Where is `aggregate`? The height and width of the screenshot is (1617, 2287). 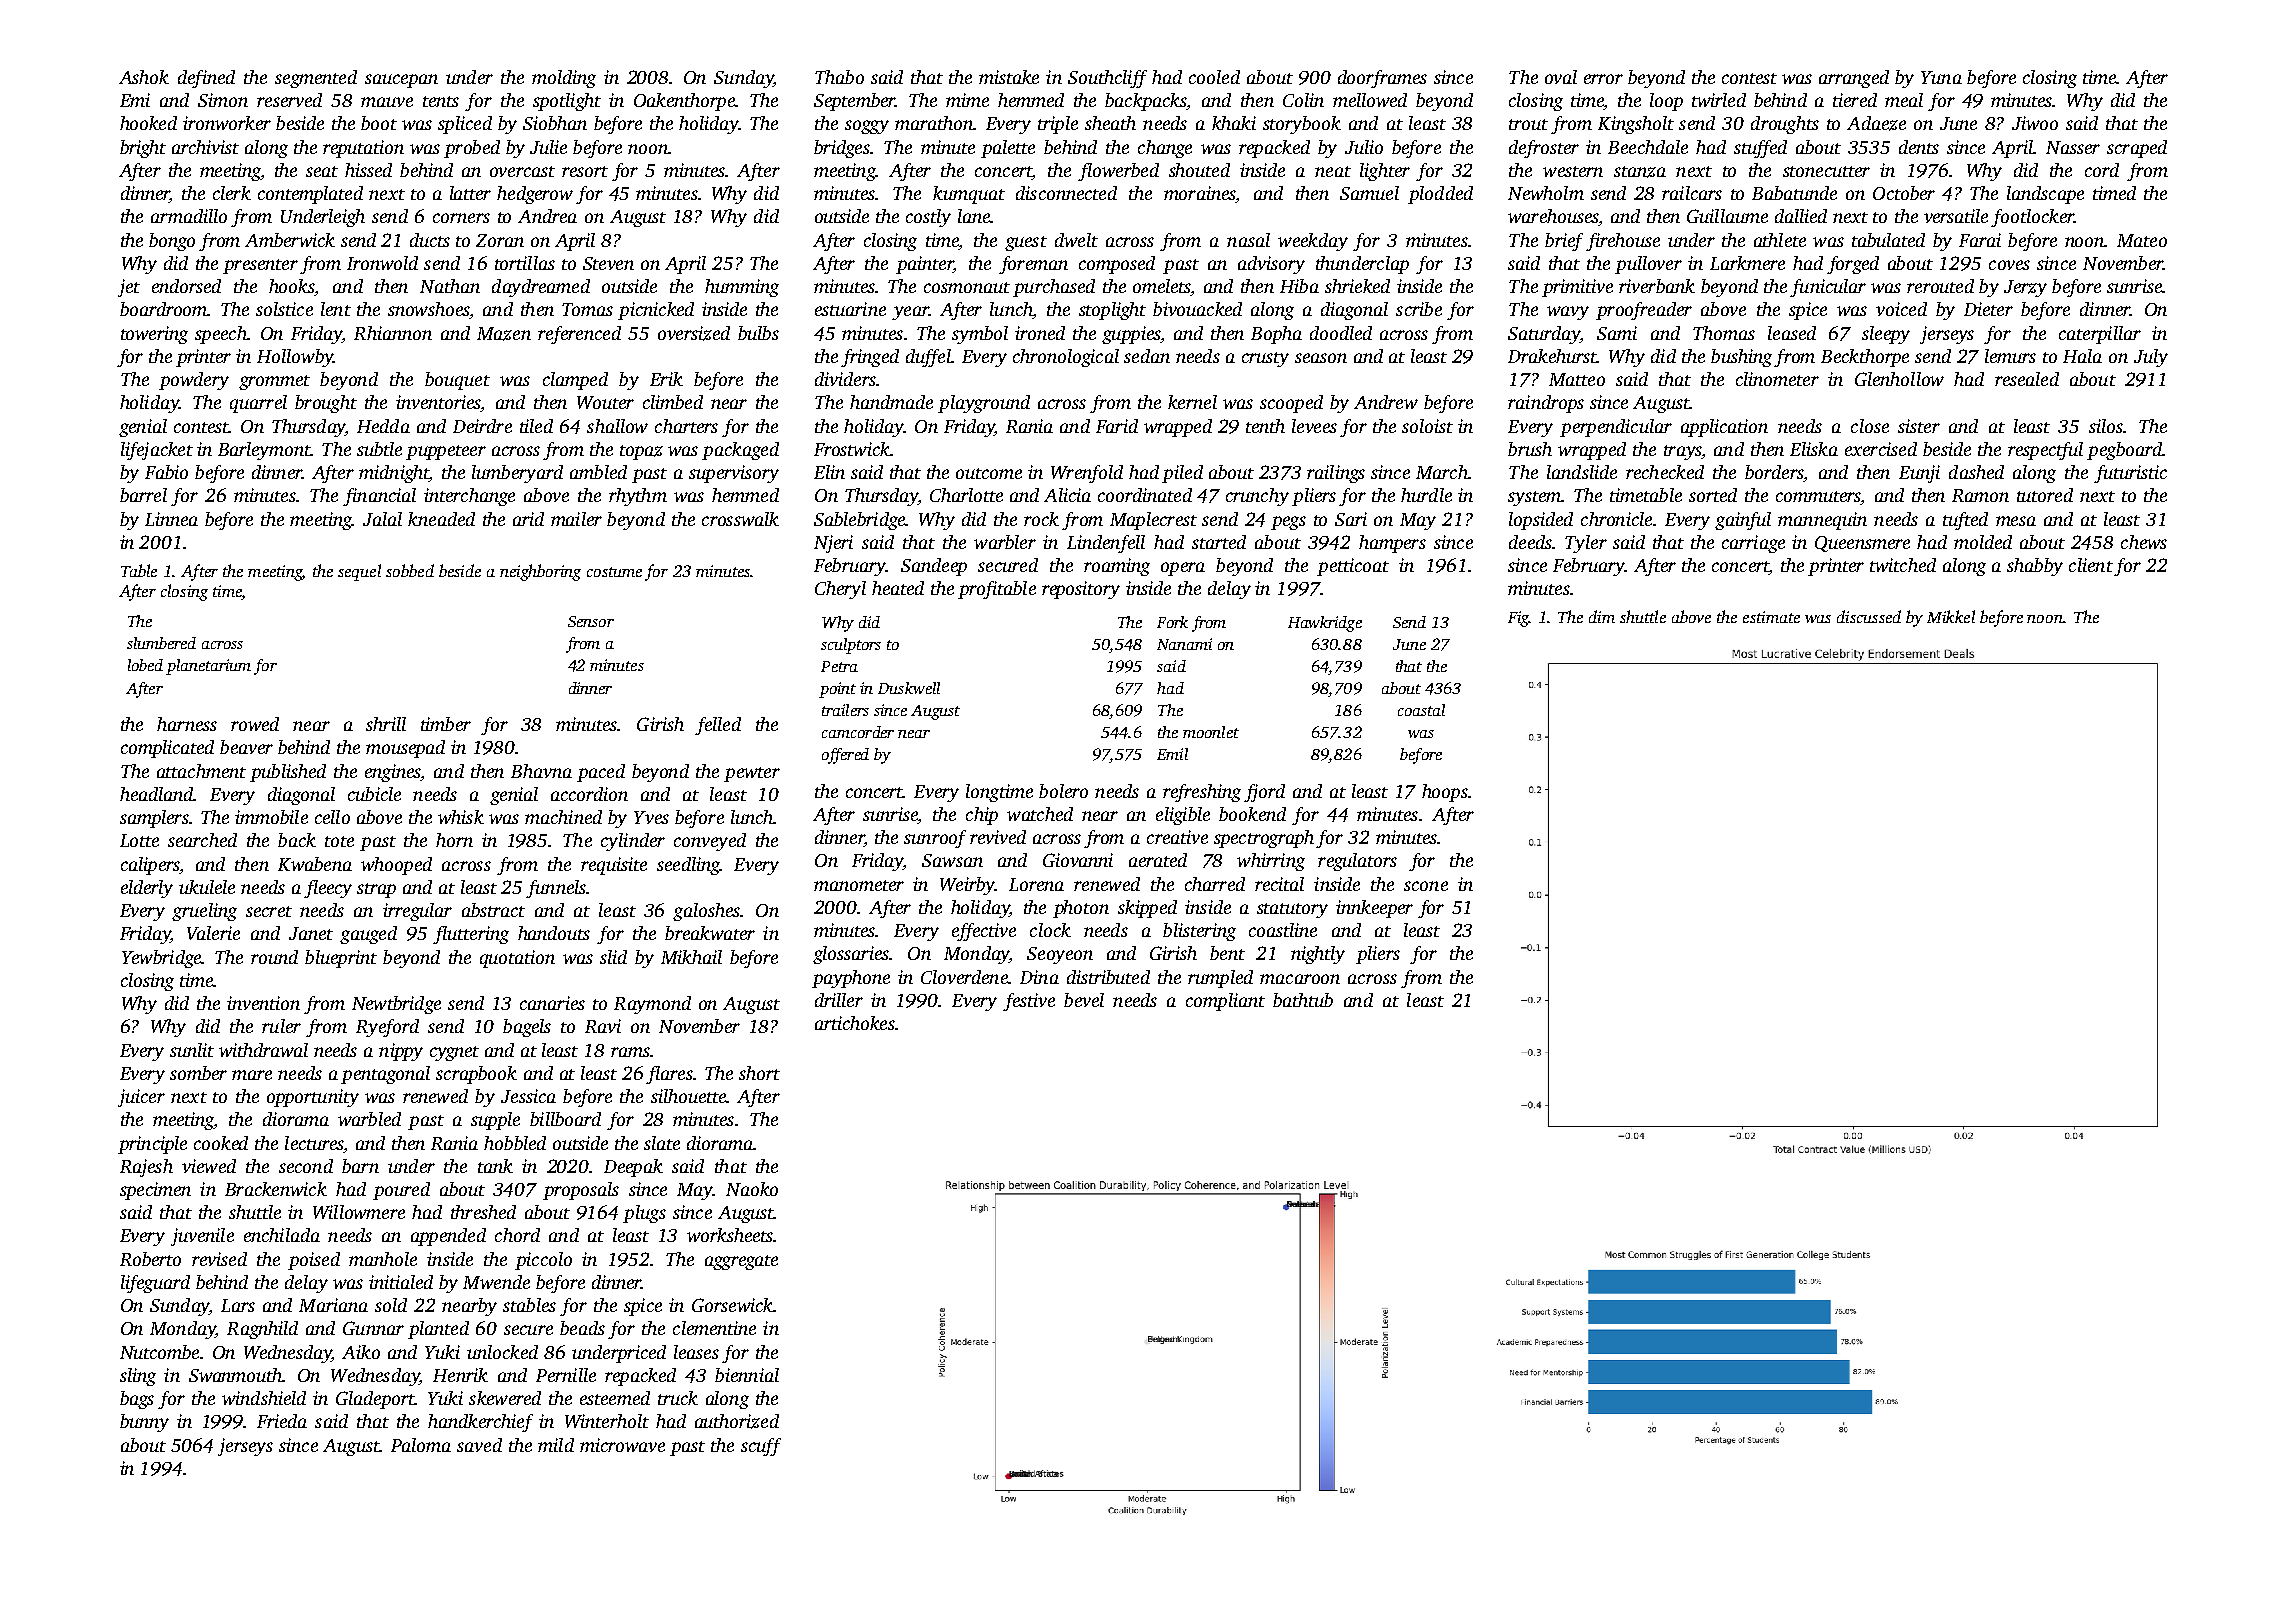
aggregate is located at coordinates (741, 1262).
